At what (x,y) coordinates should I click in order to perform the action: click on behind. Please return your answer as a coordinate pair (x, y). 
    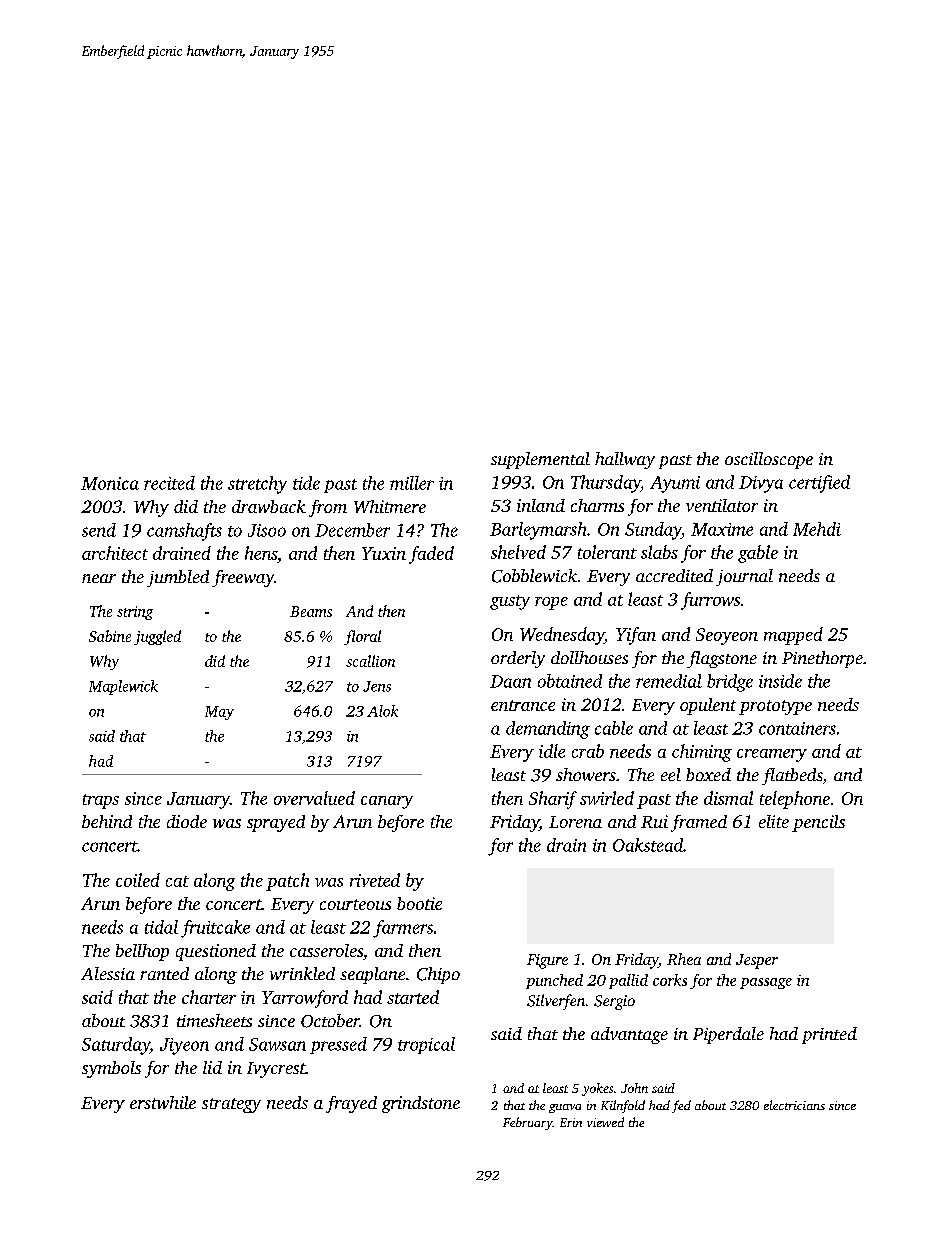
    Looking at the image, I should click on (107, 821).
